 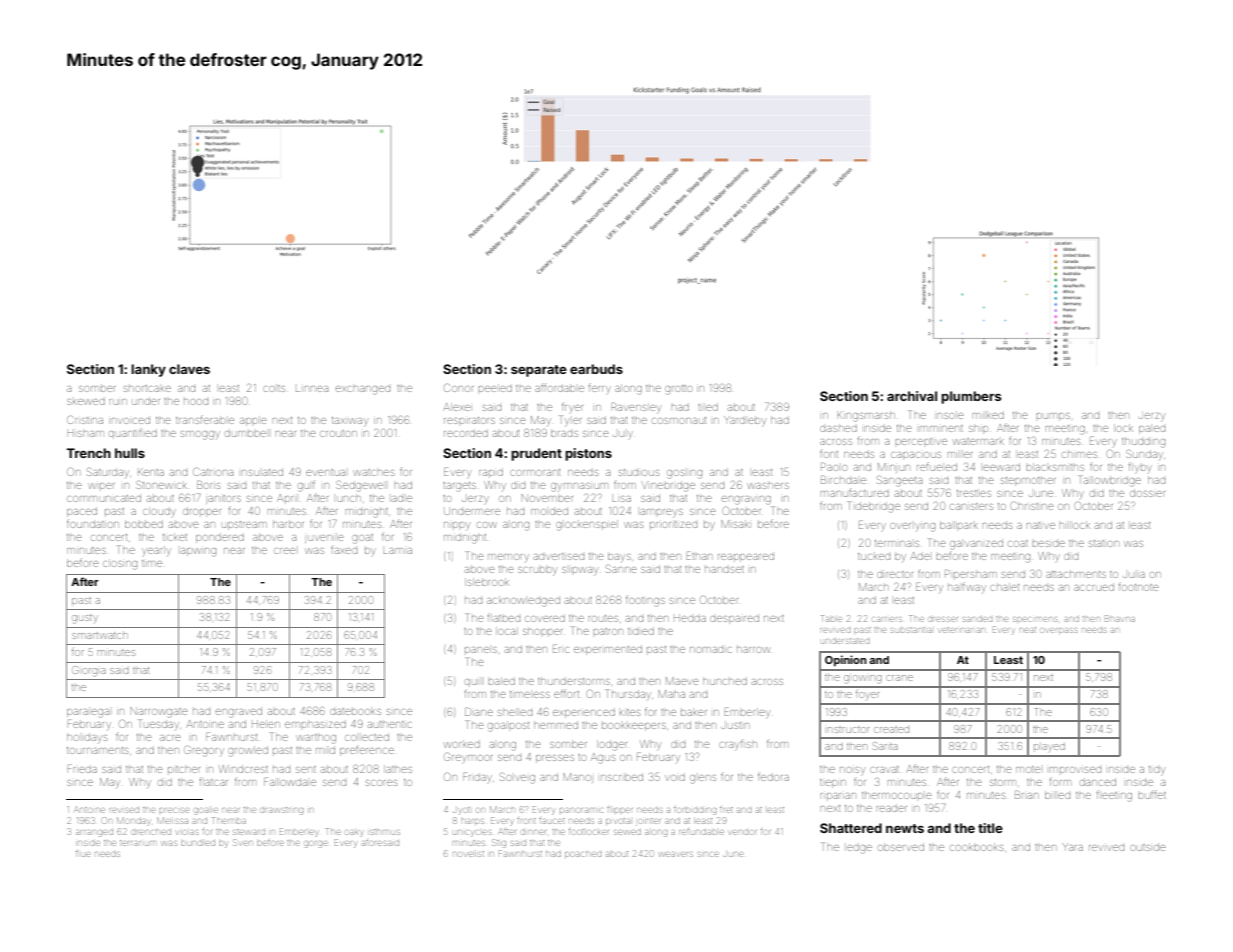 I want to click on datebooks, so click(x=355, y=711).
